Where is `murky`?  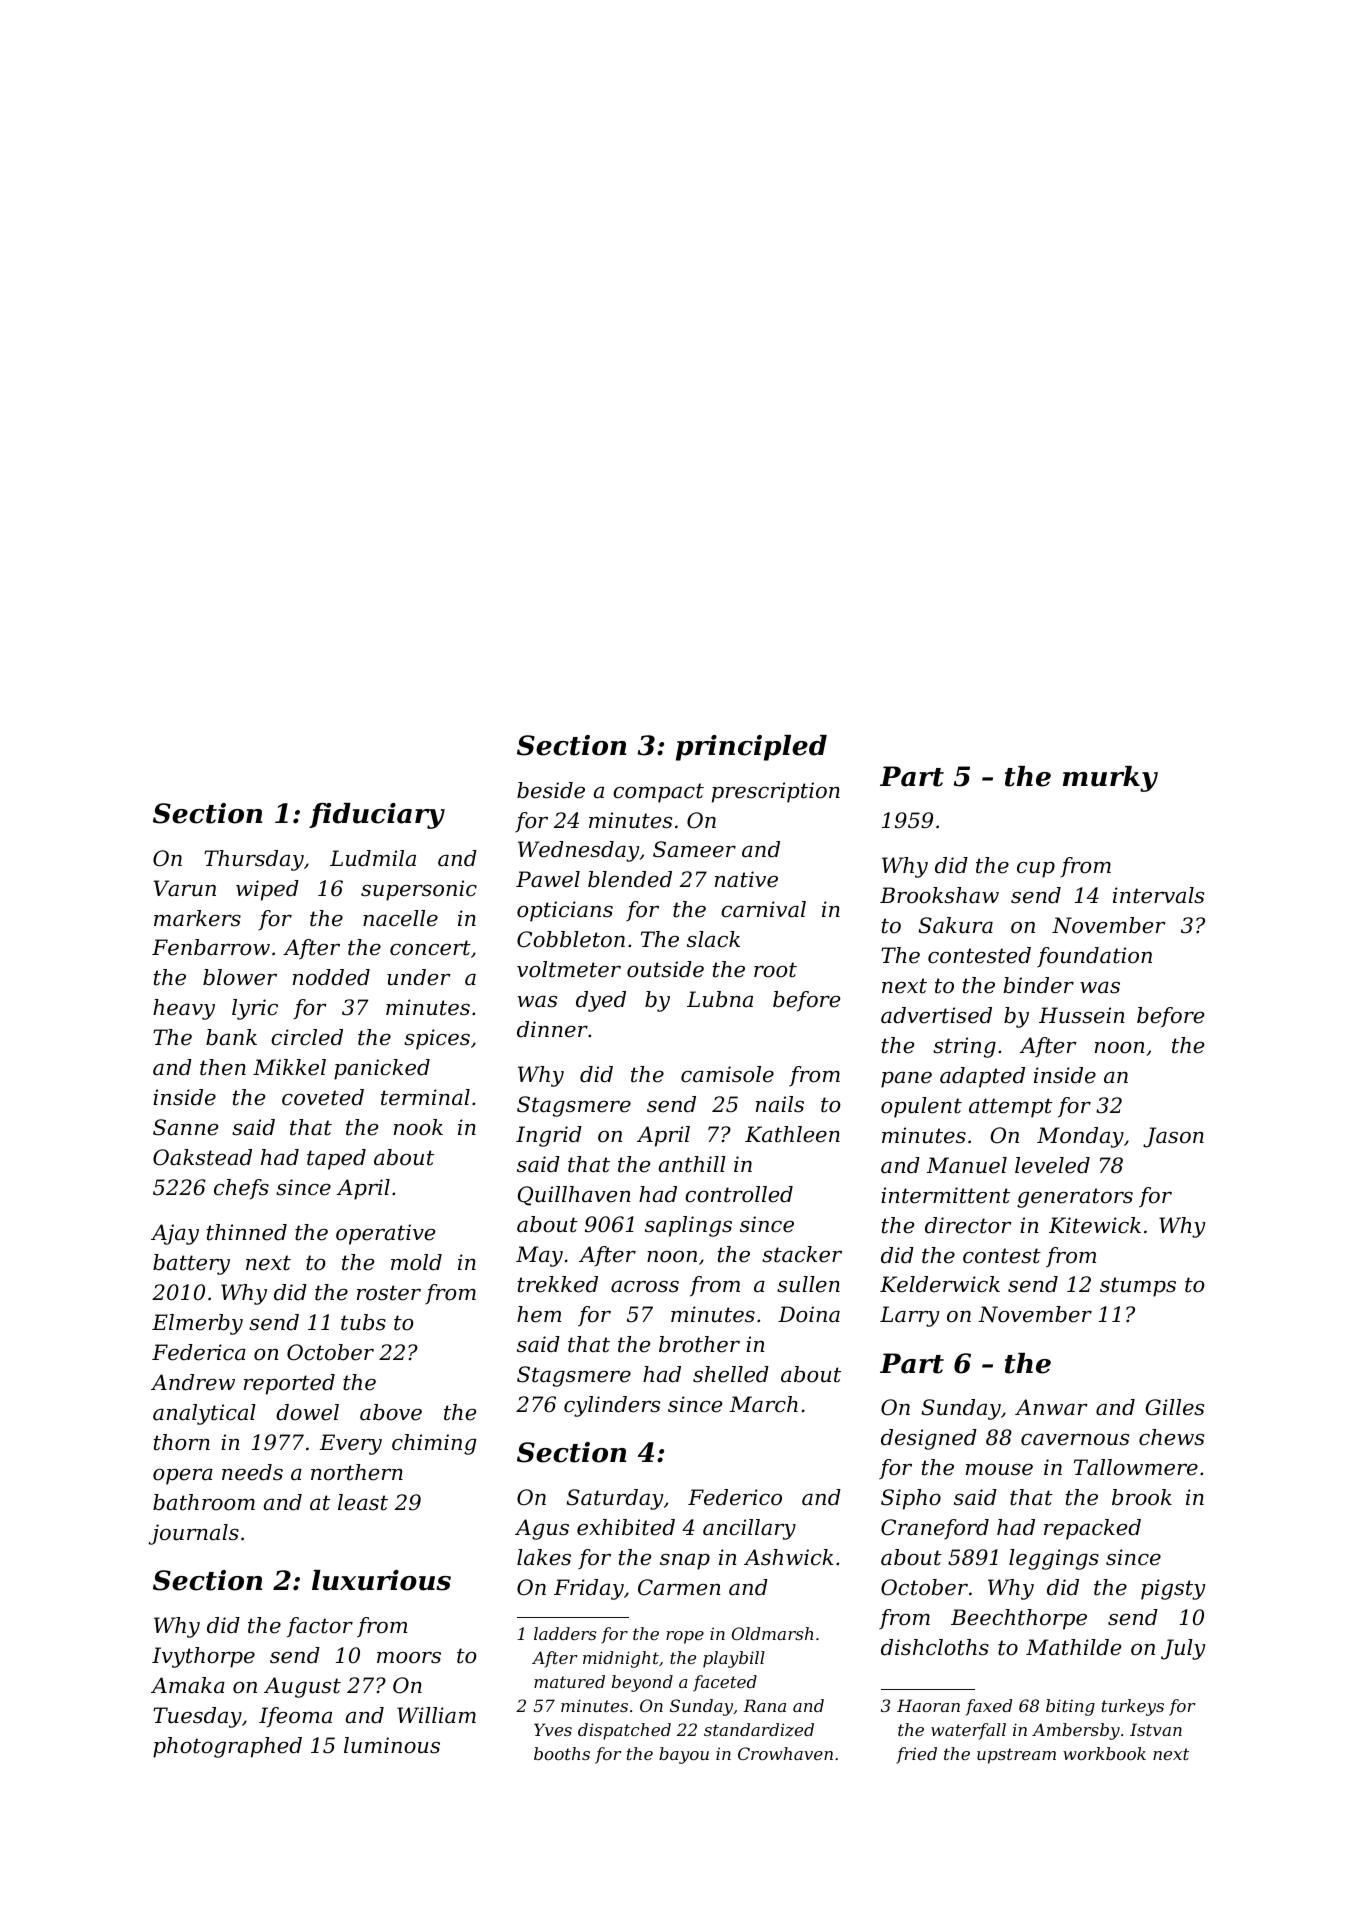
murky is located at coordinates (1110, 779).
